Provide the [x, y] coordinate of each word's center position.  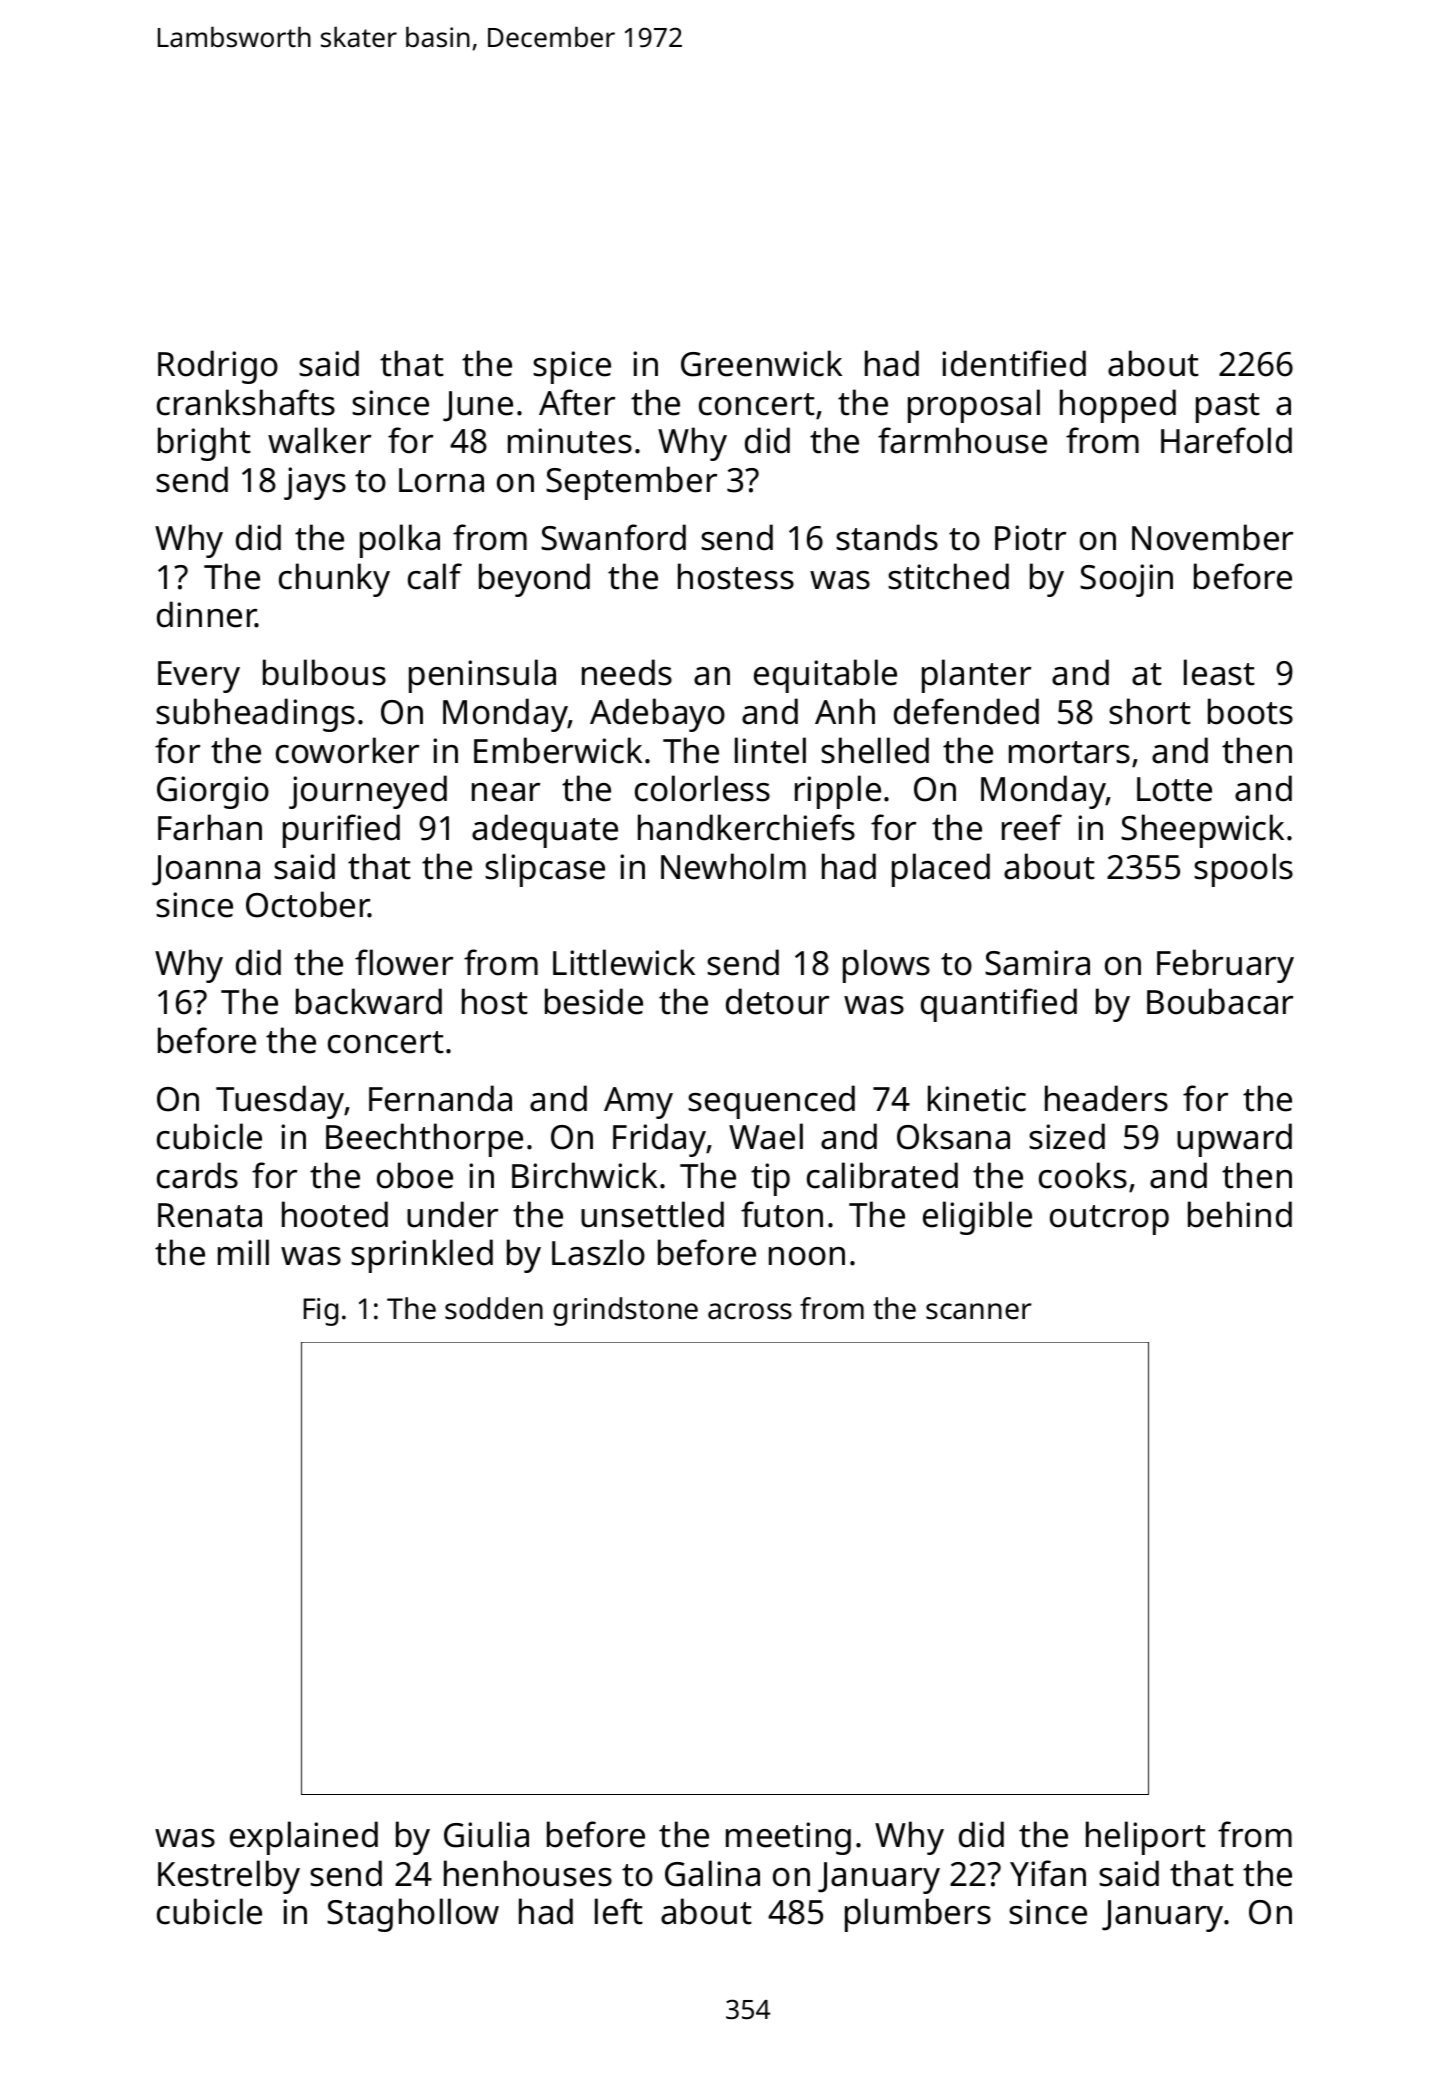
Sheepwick [1202, 831]
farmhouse [962, 440]
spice [572, 367]
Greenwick [761, 363]
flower [404, 962]
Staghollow [413, 1915]
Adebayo [657, 715]
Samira [1037, 963]
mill [243, 1252]
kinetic [977, 1098]
